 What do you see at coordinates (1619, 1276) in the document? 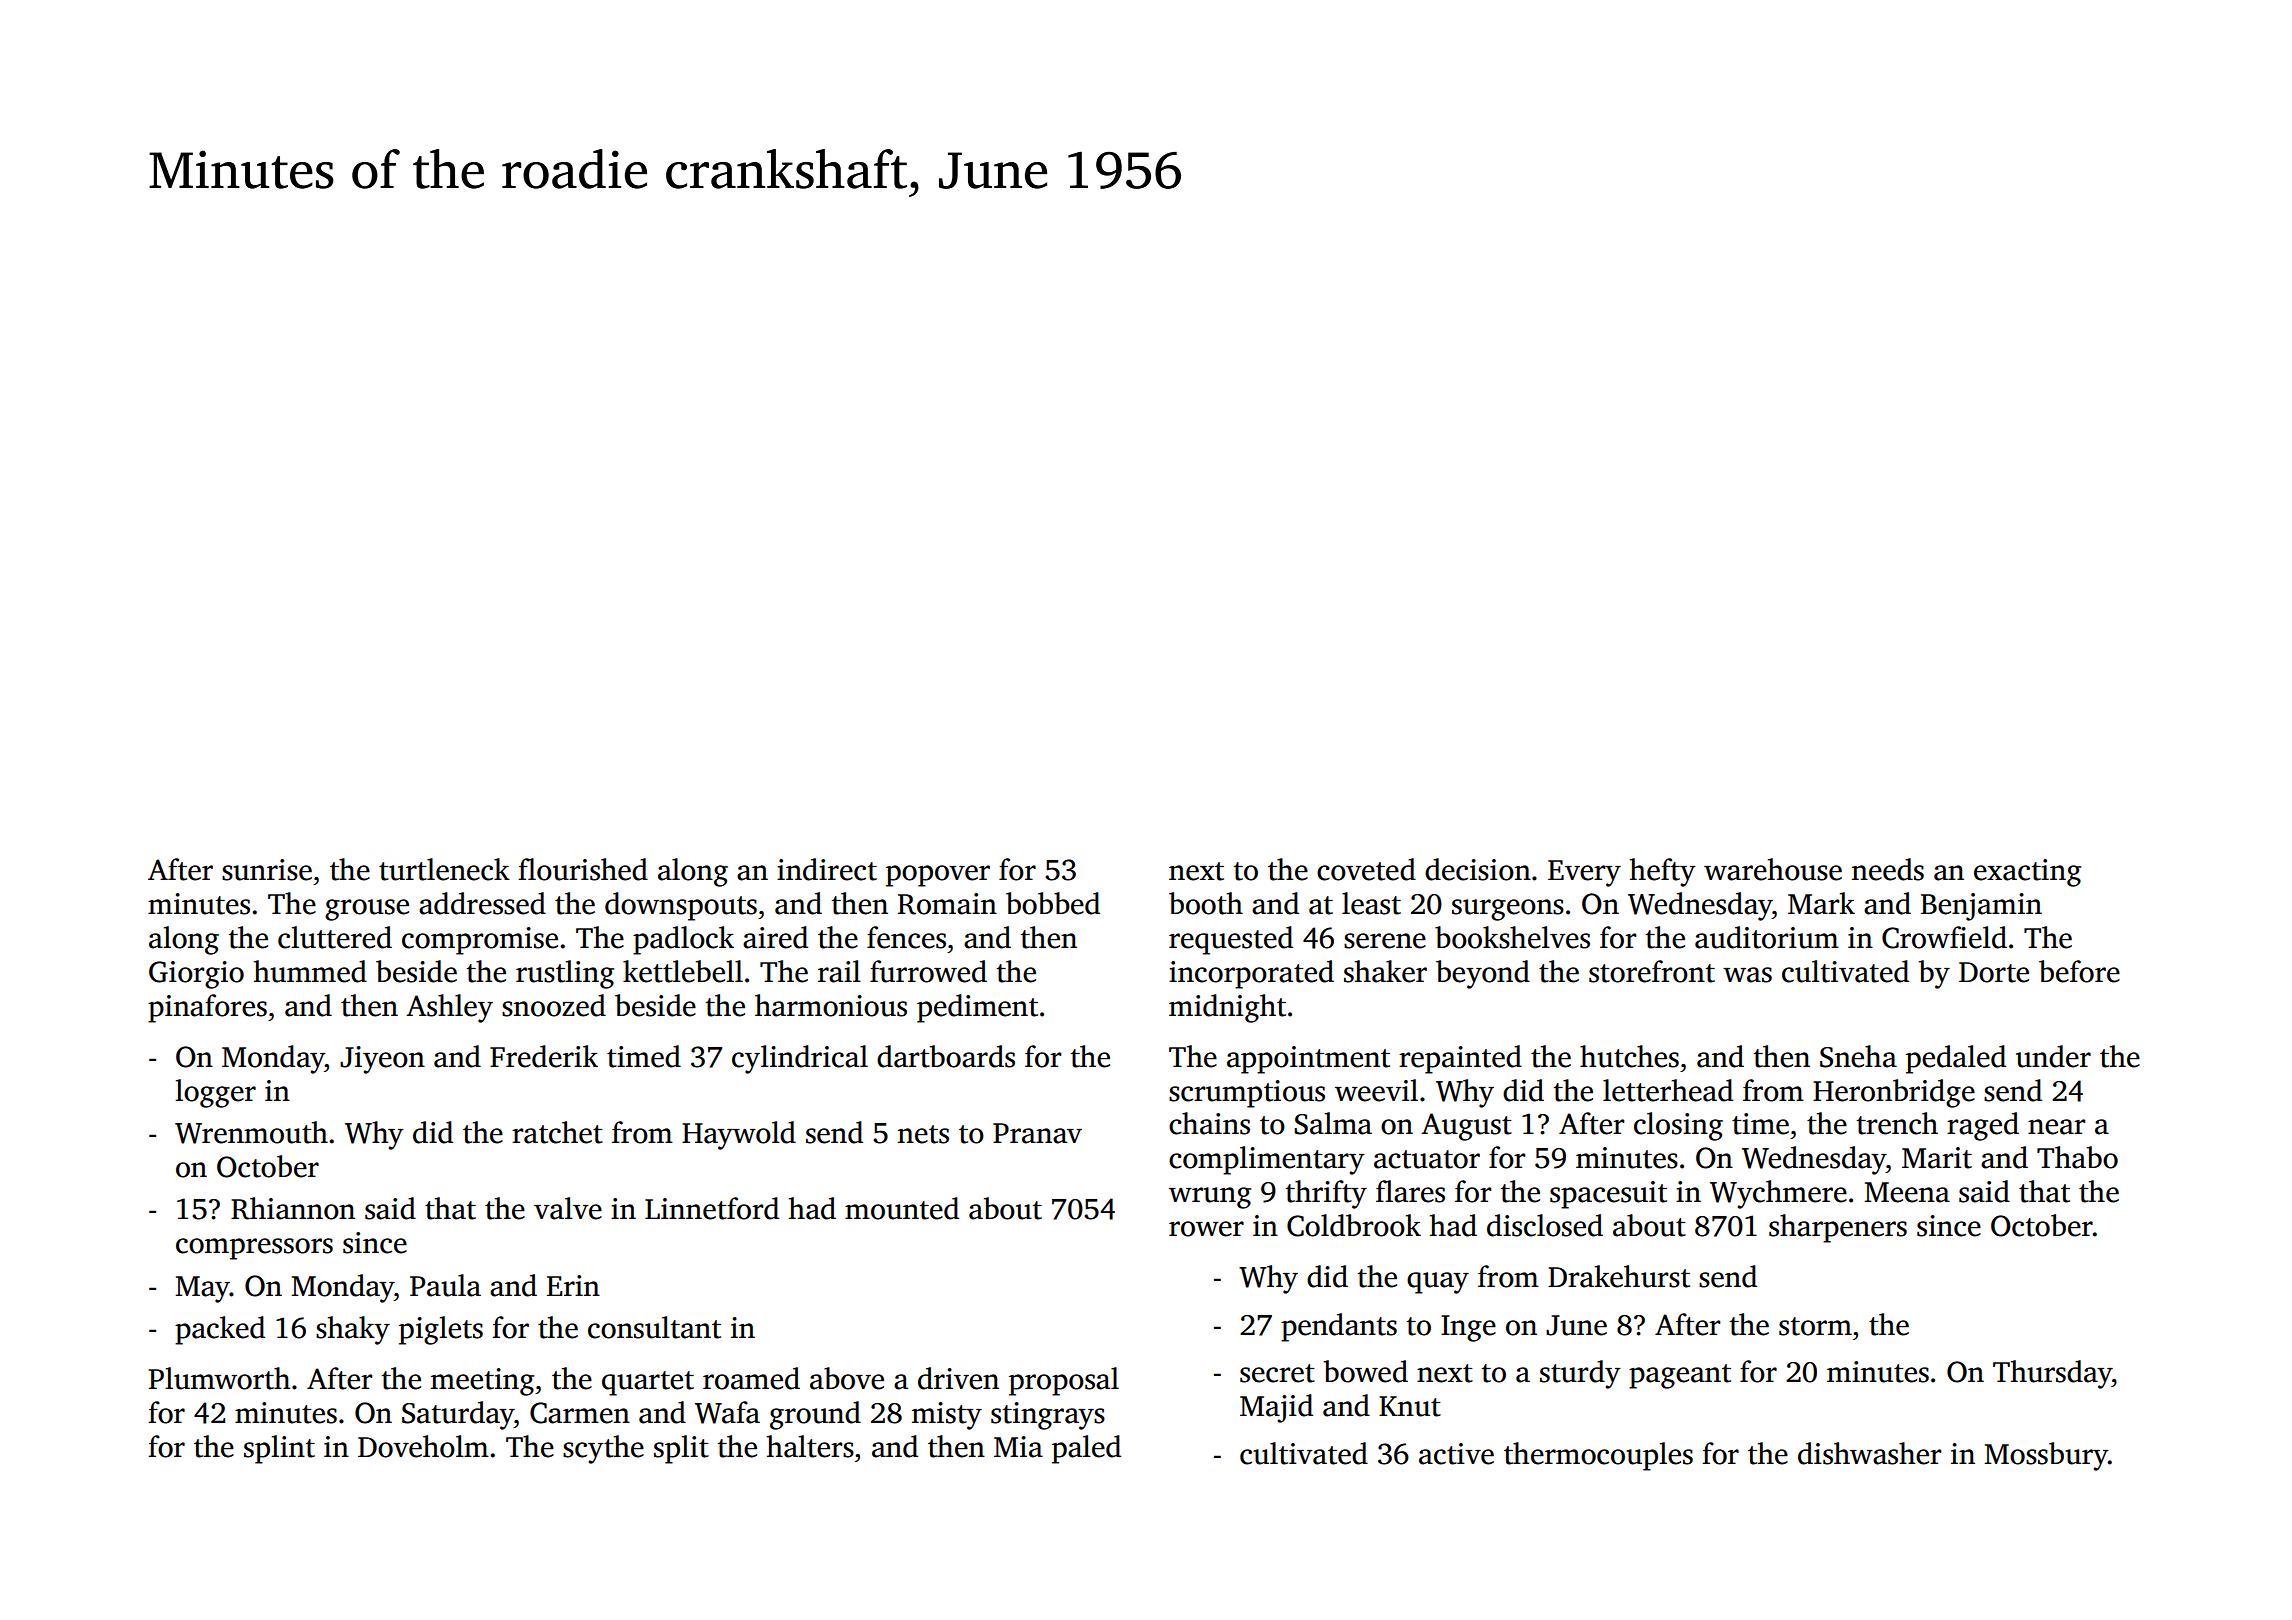
I see `Drakehurst` at bounding box center [1619, 1276].
